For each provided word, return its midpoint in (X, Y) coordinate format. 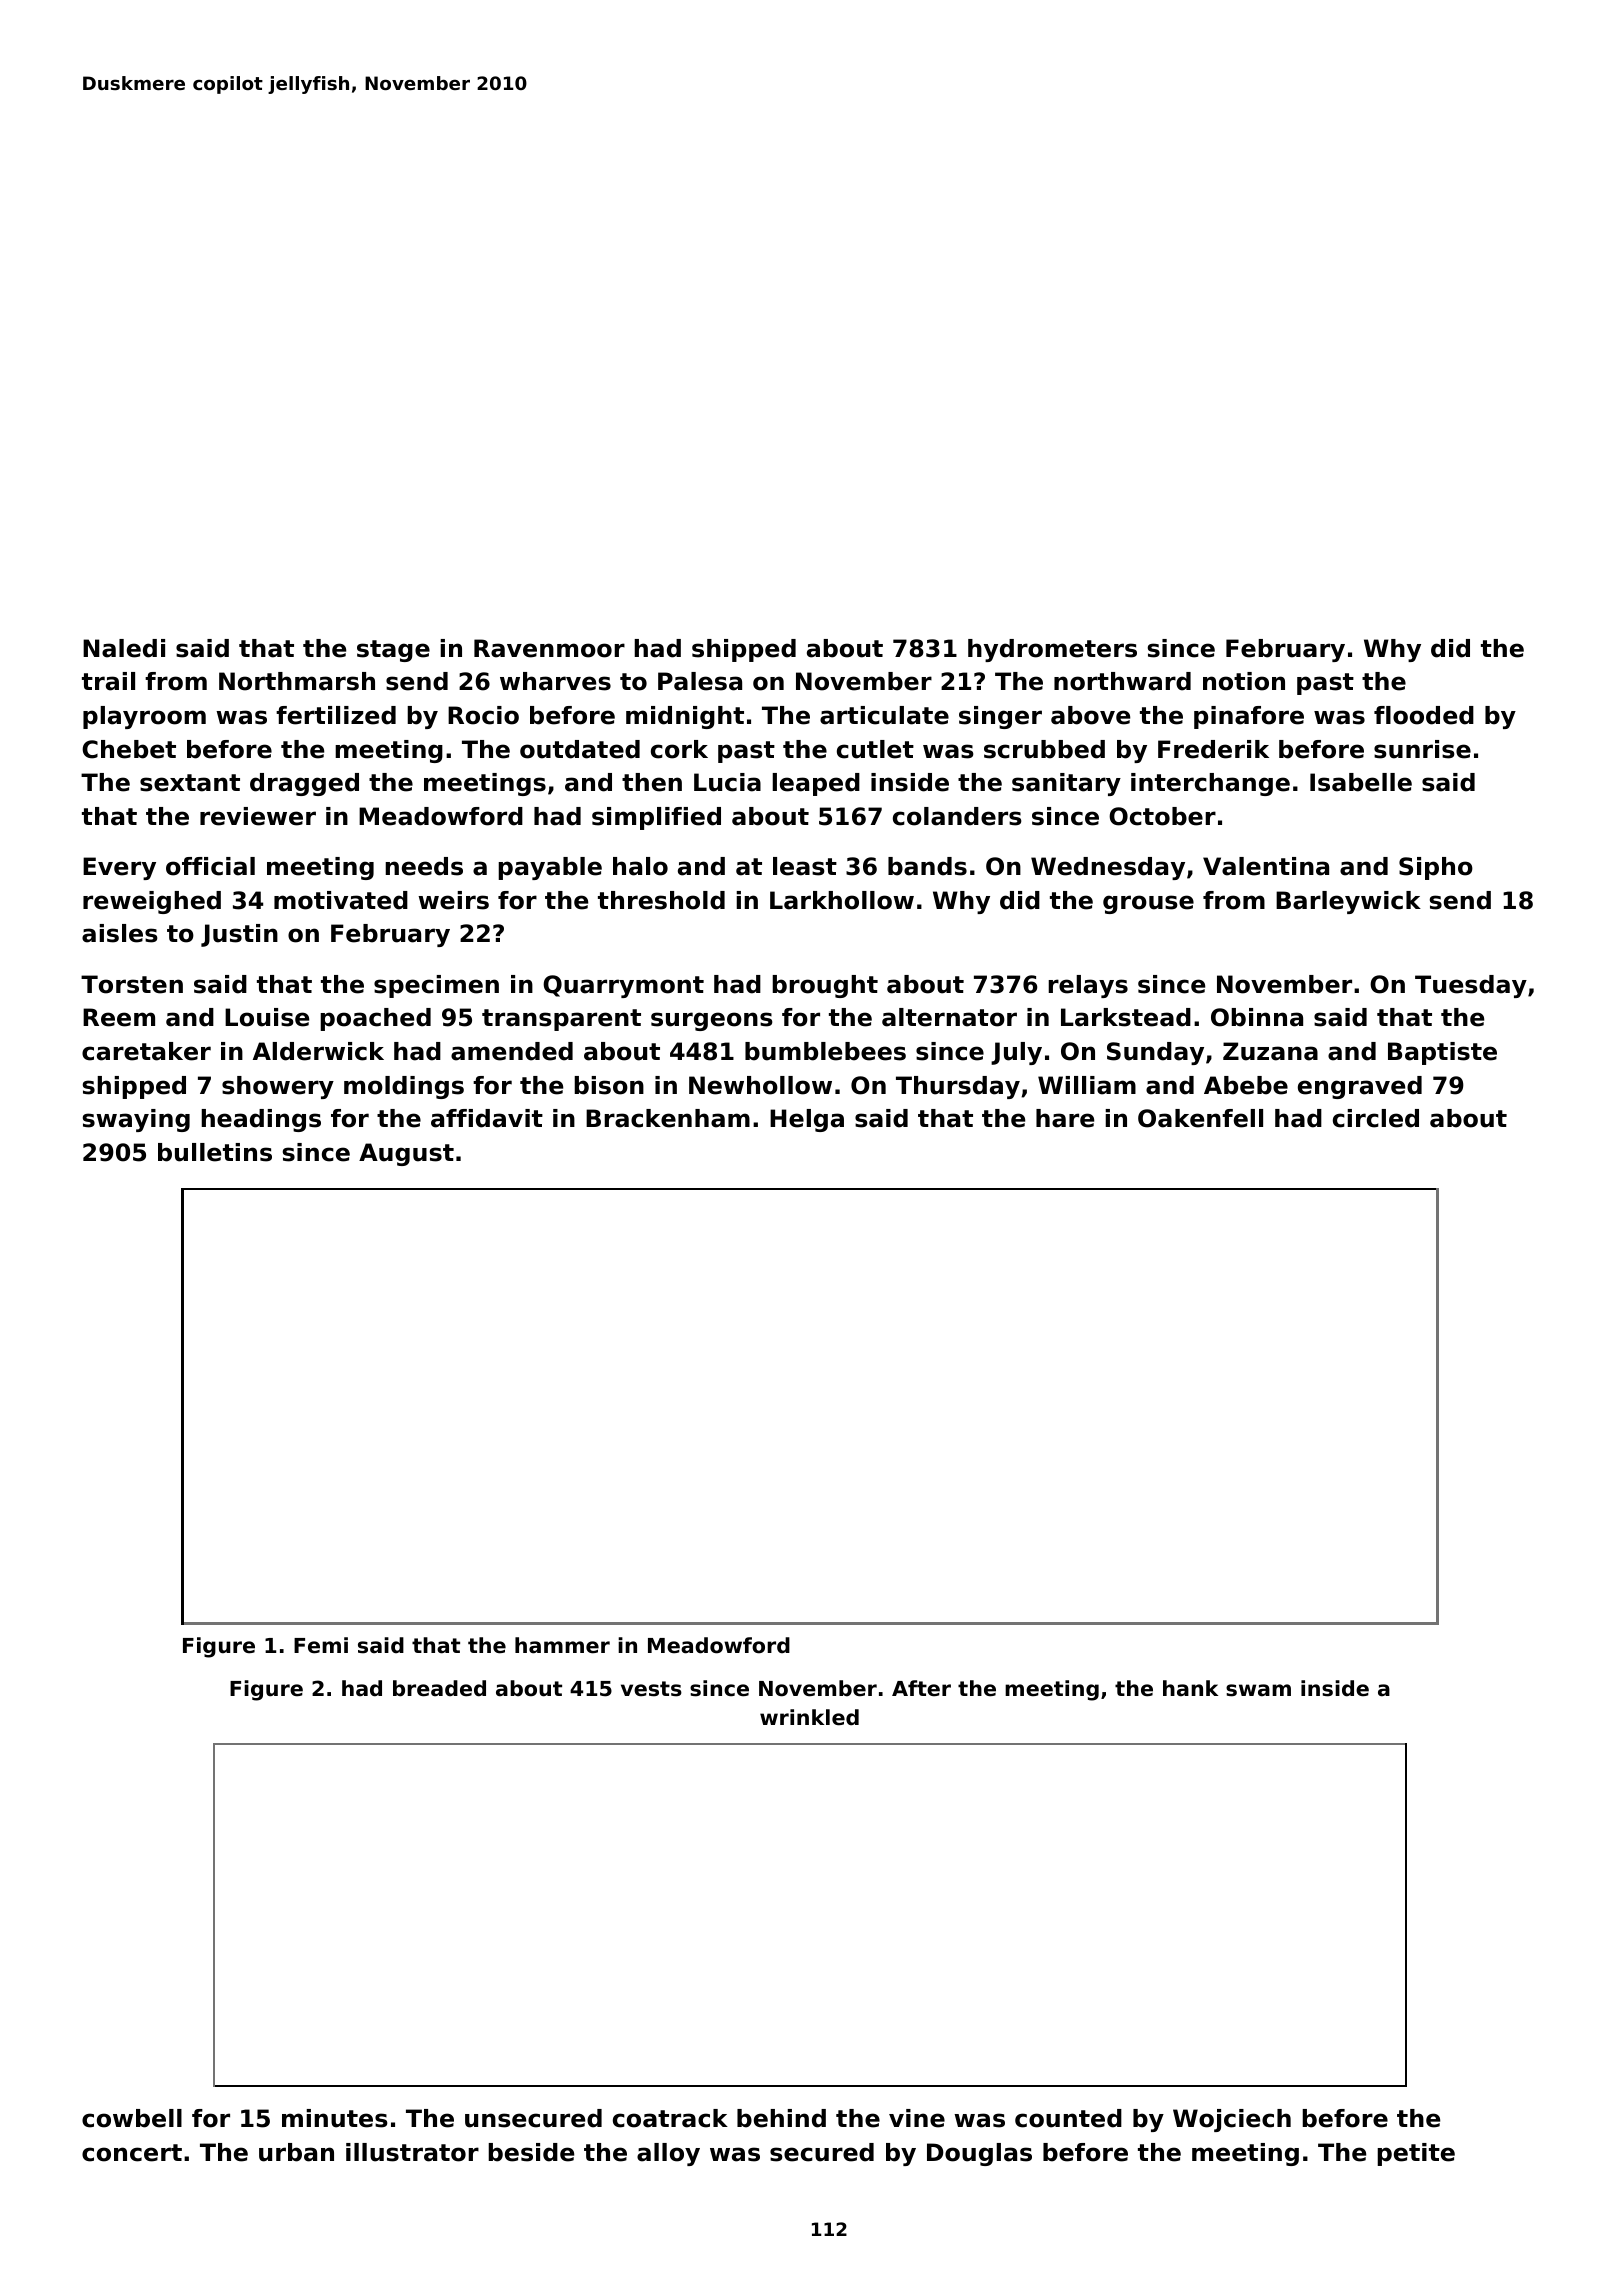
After (921, 1688)
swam (1258, 1690)
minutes (335, 2118)
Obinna (1257, 1017)
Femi (321, 1645)
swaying (136, 1120)
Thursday (958, 1087)
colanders (957, 816)
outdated (580, 749)
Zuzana (1270, 1051)
